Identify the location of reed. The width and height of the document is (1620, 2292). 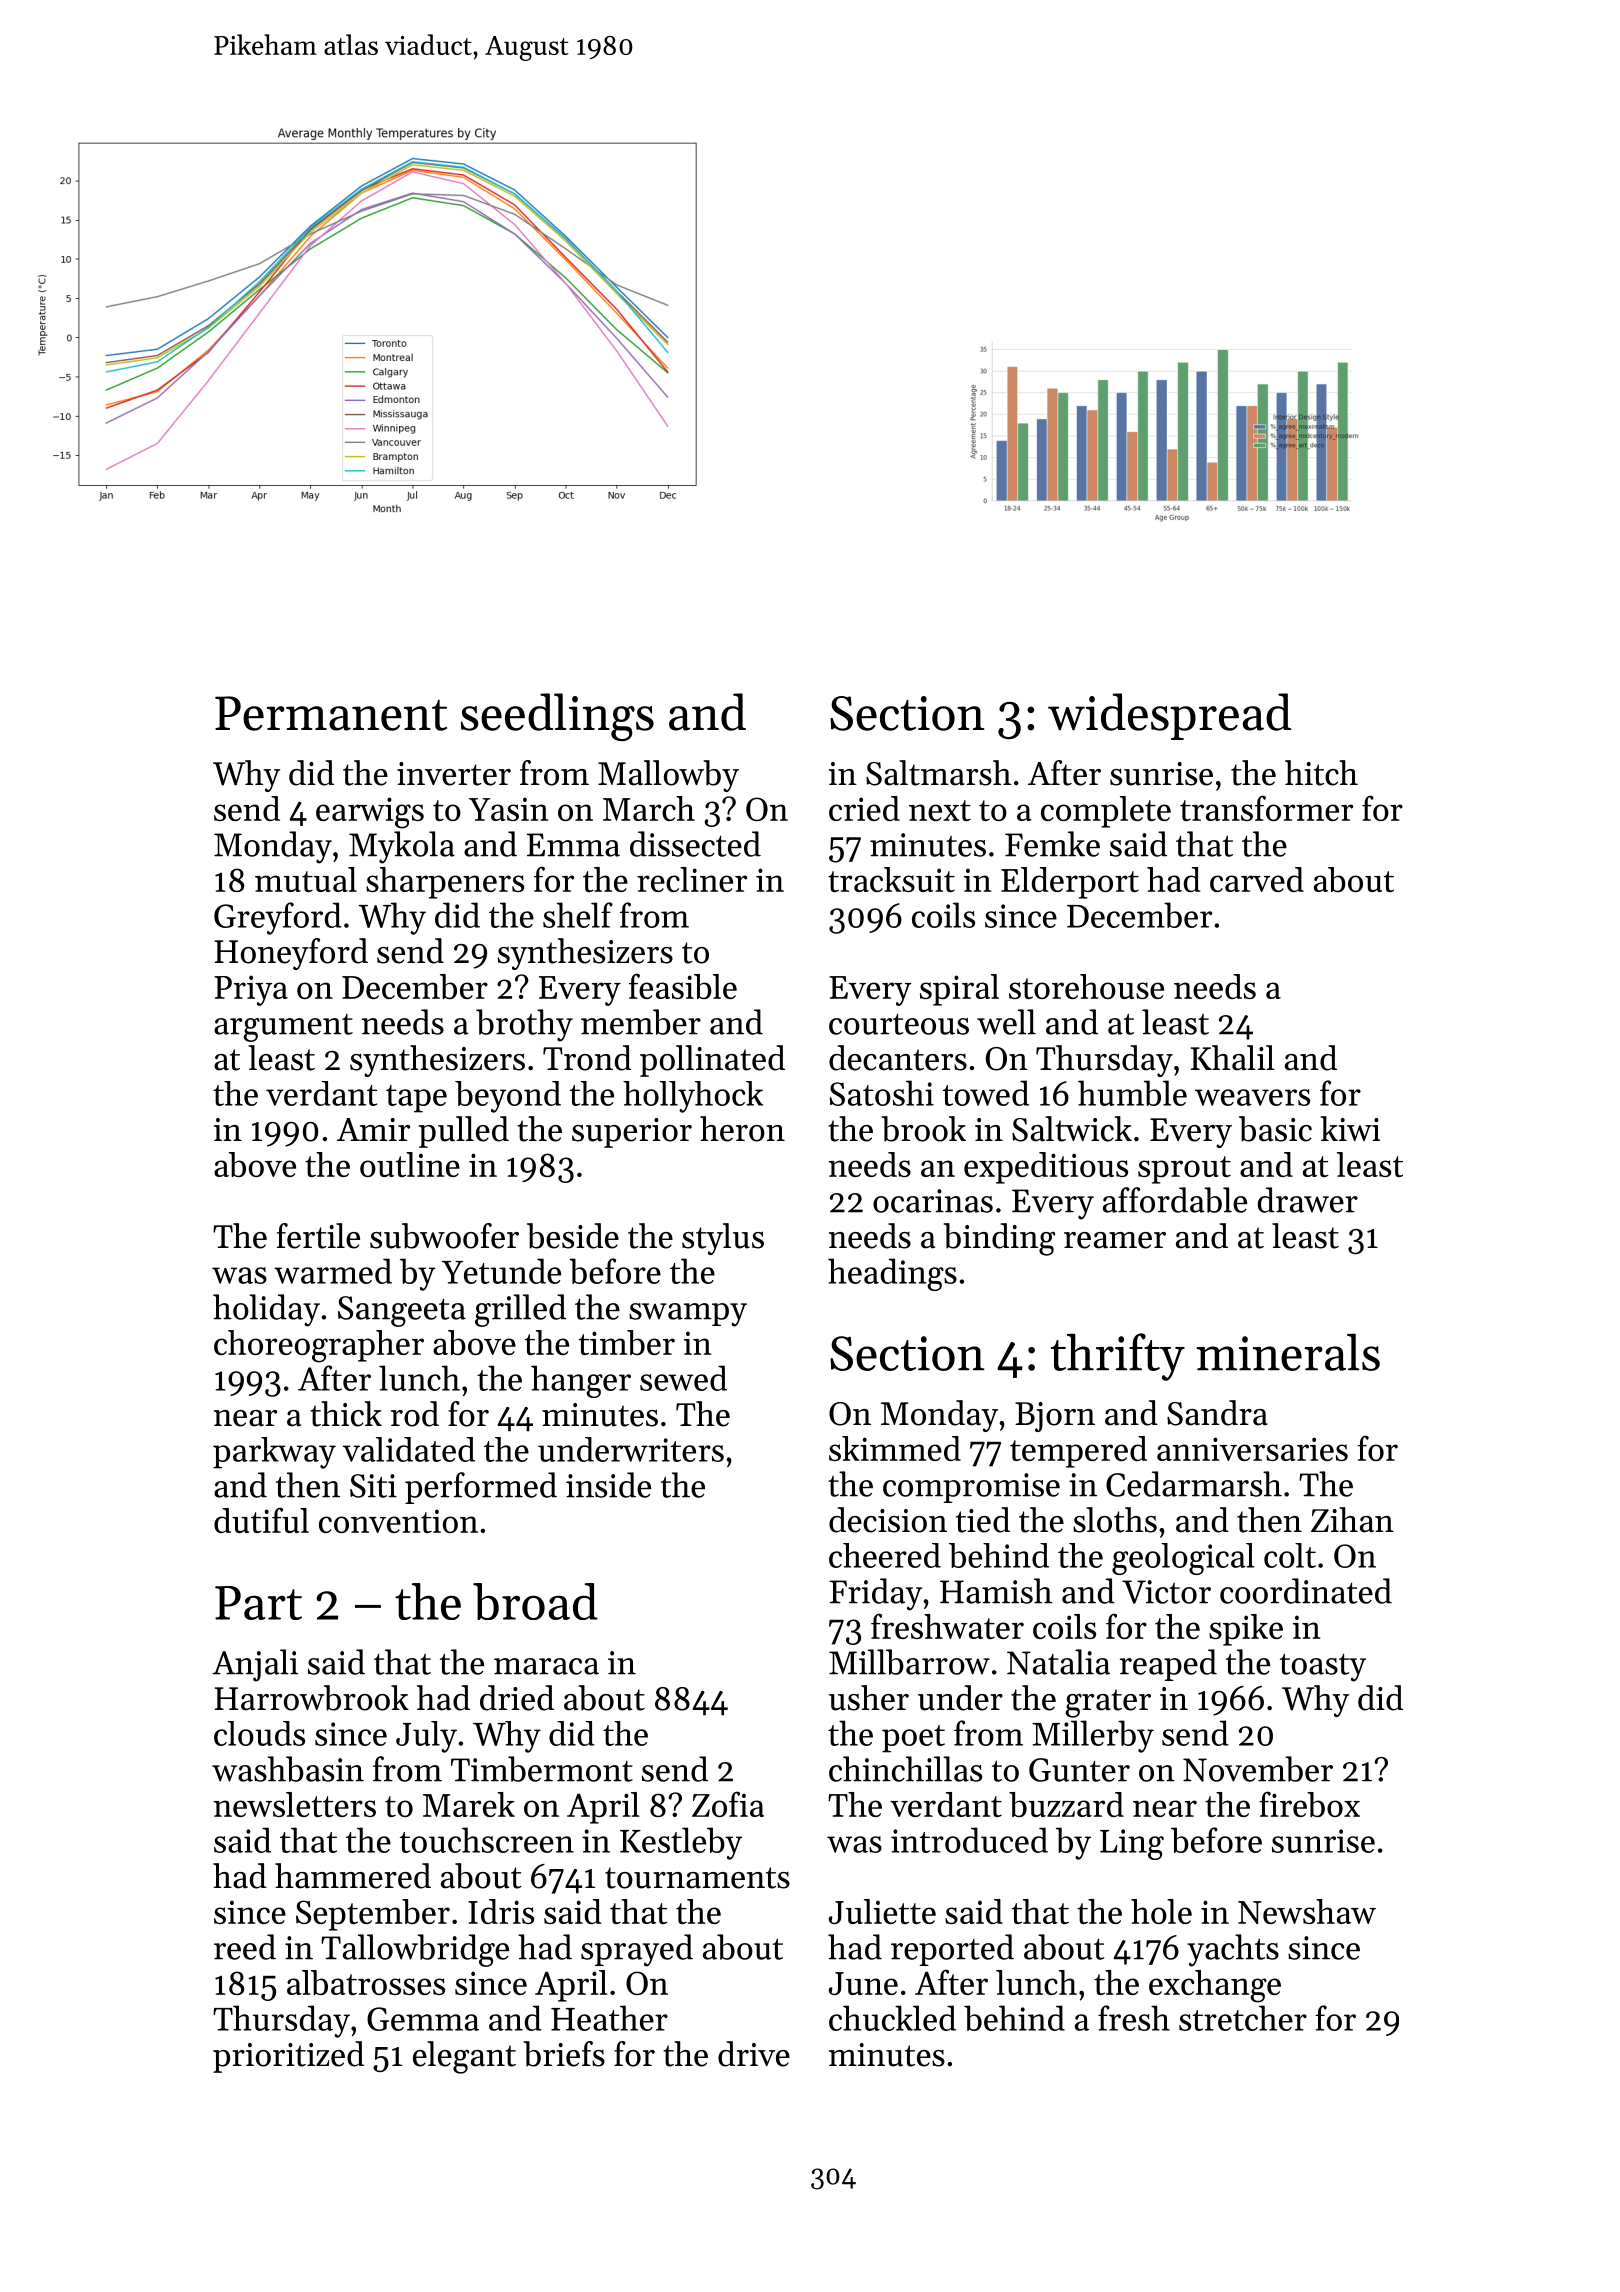
(245, 1947).
